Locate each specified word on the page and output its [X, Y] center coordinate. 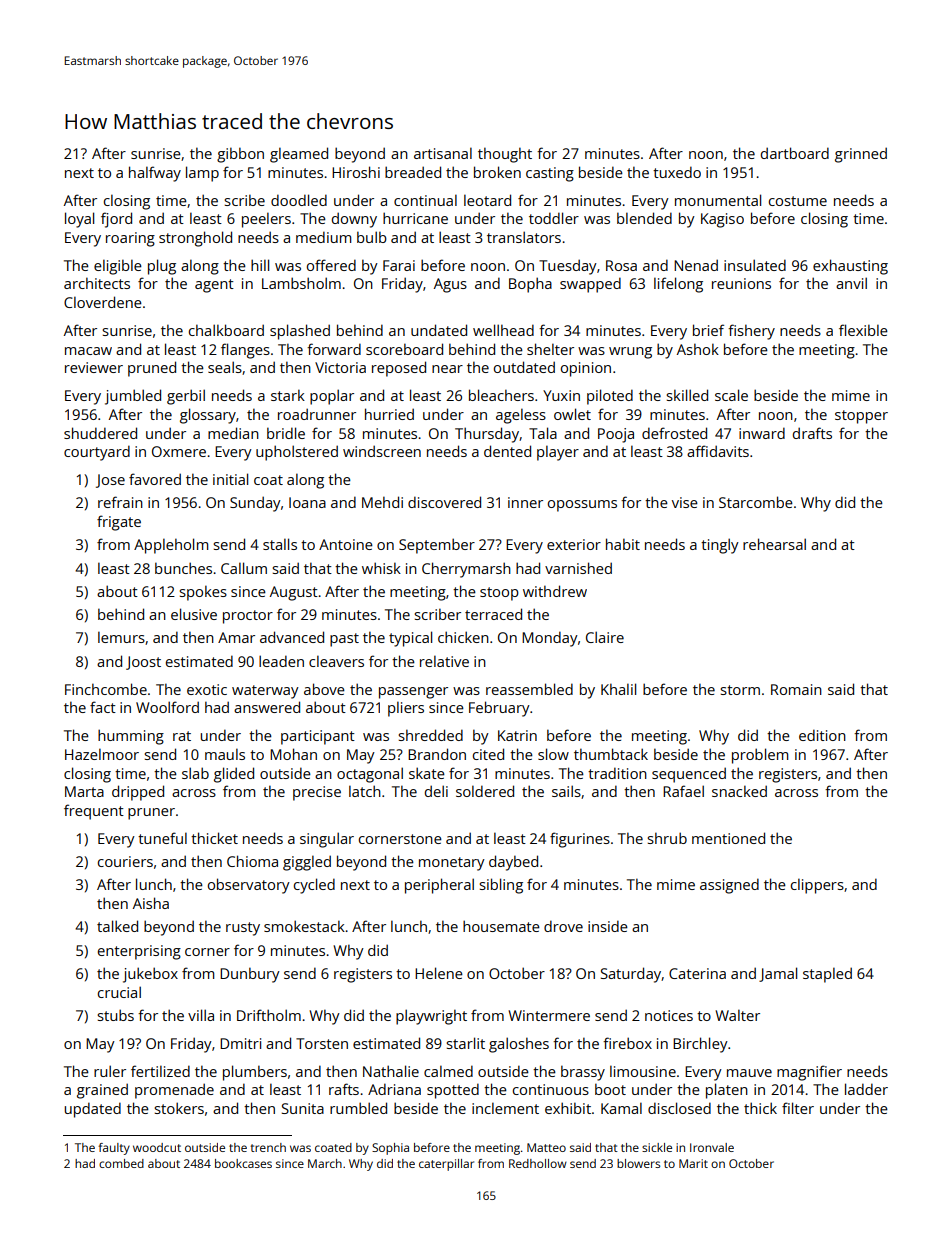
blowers [638, 1163]
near [447, 369]
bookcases [243, 1163]
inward [762, 433]
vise [685, 502]
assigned [729, 886]
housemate [501, 926]
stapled [827, 975]
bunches [183, 568]
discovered [444, 502]
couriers [125, 861]
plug [162, 267]
